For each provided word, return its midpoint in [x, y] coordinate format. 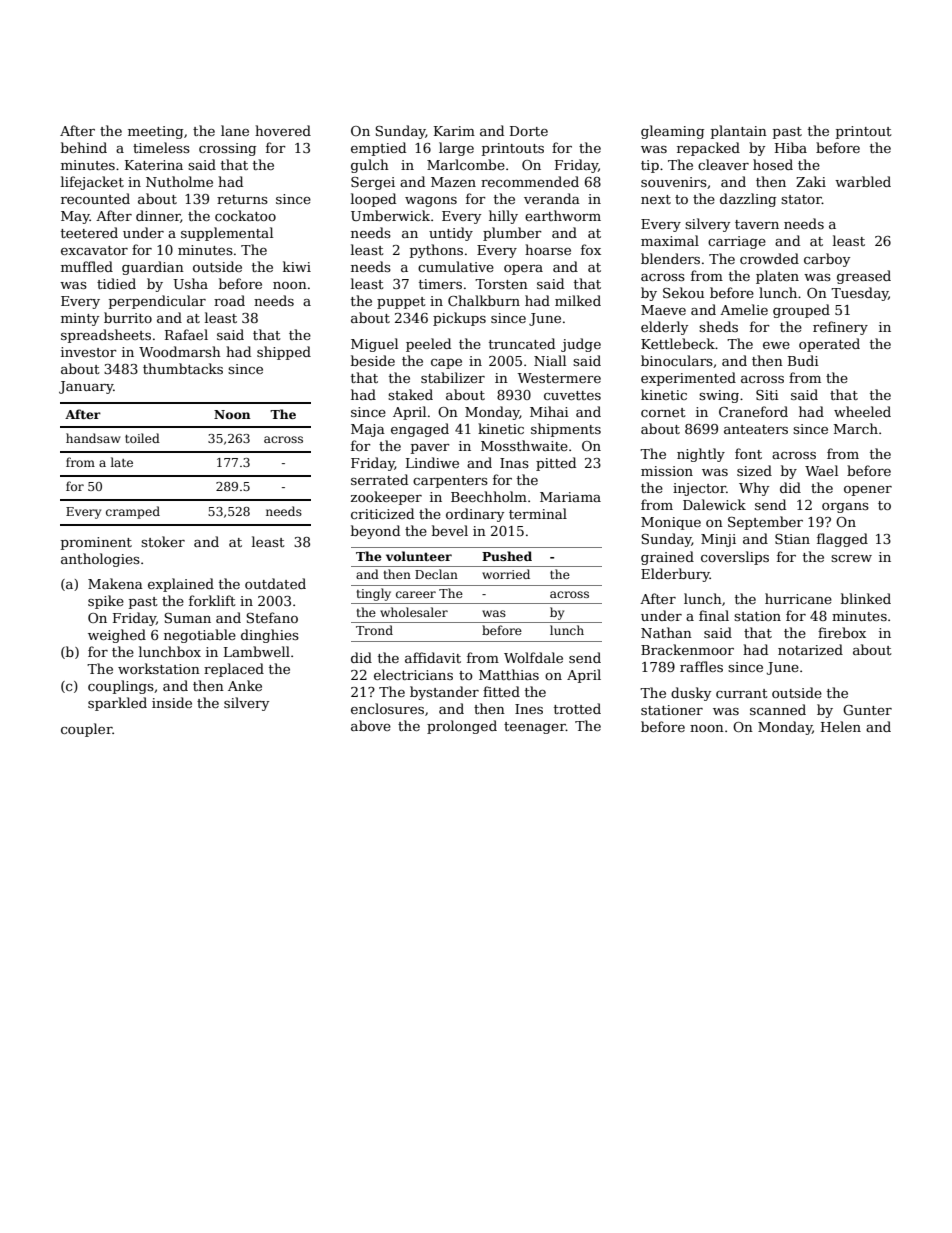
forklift [212, 600]
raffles [701, 666]
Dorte [529, 131]
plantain [739, 132]
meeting [155, 132]
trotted [577, 708]
